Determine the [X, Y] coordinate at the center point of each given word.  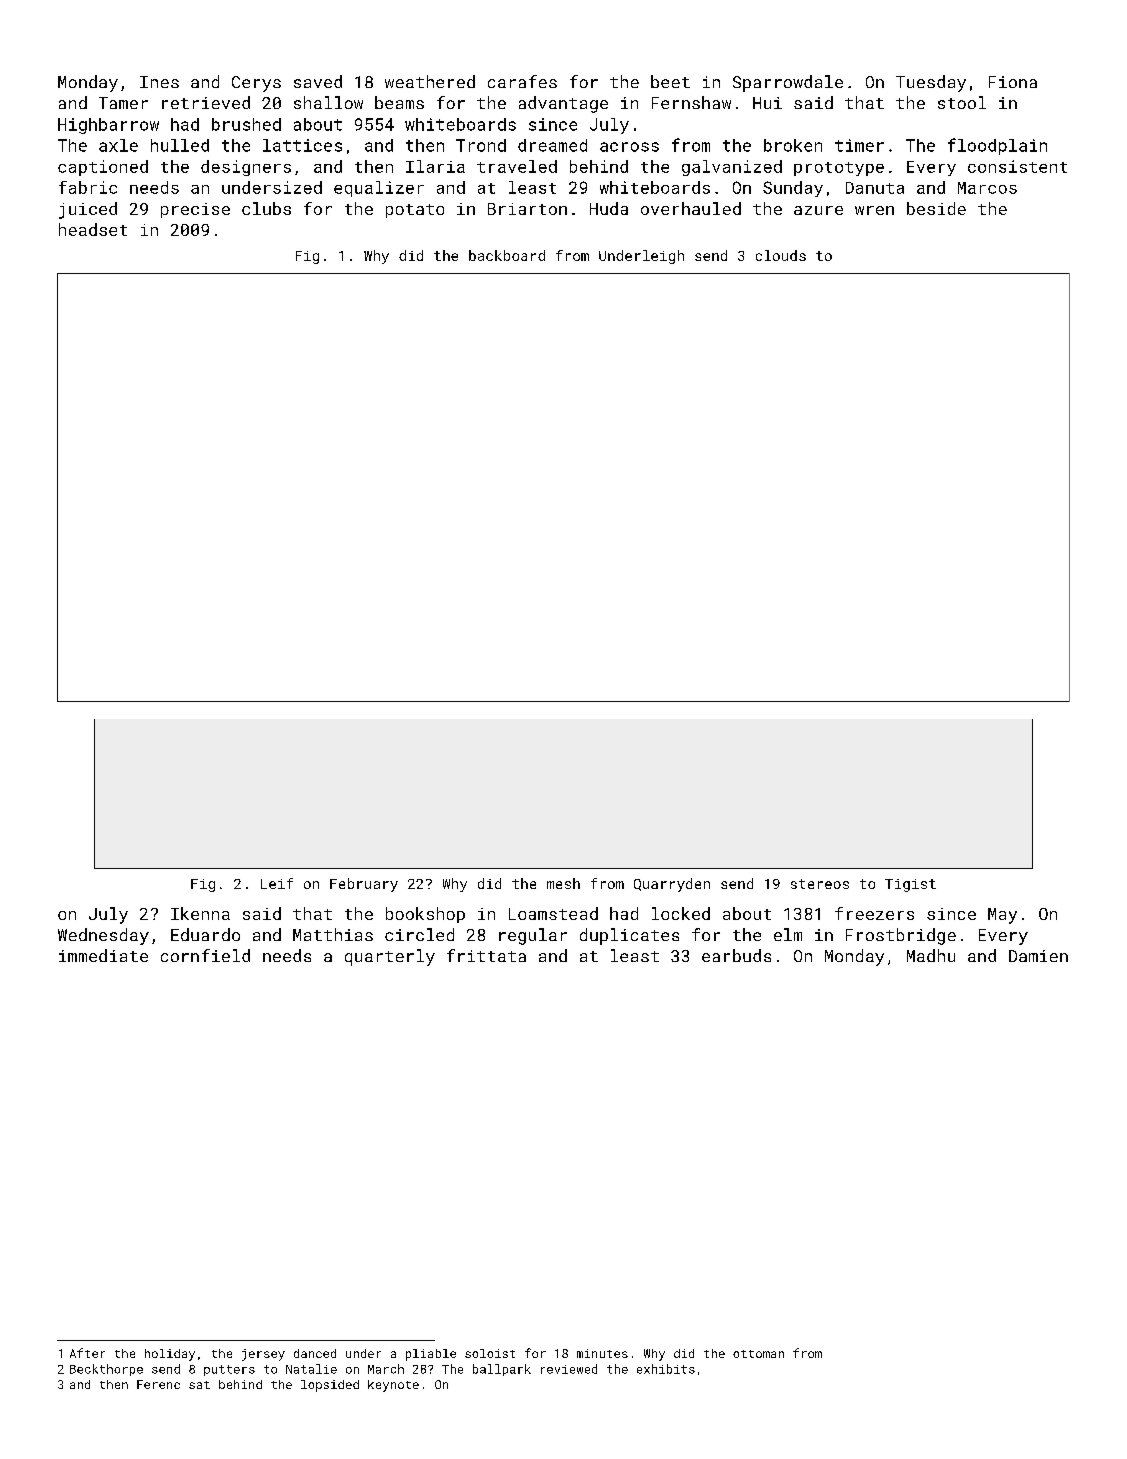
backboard [507, 255]
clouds [781, 255]
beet [670, 81]
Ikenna [200, 913]
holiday [170, 1355]
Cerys [256, 84]
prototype [839, 169]
